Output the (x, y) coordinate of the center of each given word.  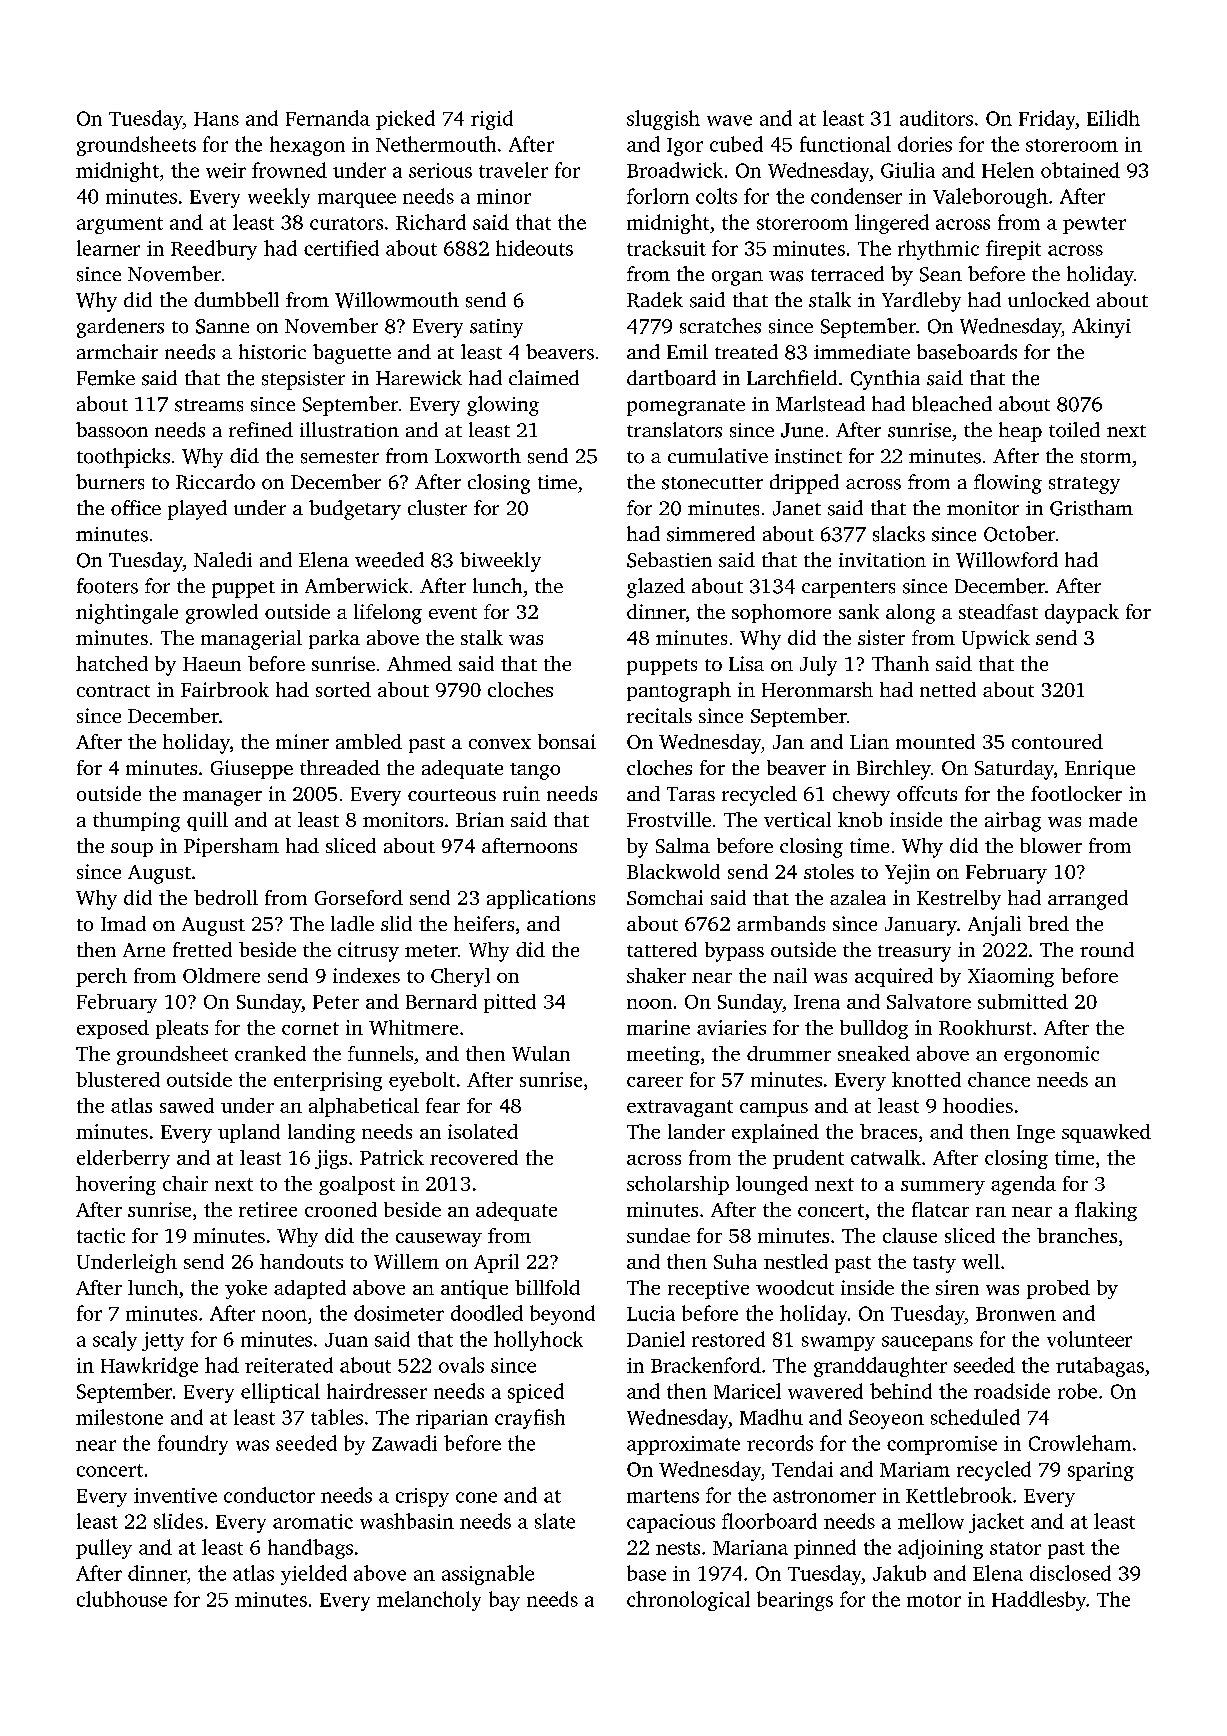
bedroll (226, 897)
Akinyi (1101, 328)
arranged (1088, 900)
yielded (314, 1575)
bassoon (112, 430)
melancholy (429, 1601)
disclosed (1070, 1573)
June (802, 430)
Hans (216, 119)
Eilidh (1113, 118)
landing (321, 1133)
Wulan (541, 1053)
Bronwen (1016, 1314)
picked (405, 120)
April (496, 1263)
